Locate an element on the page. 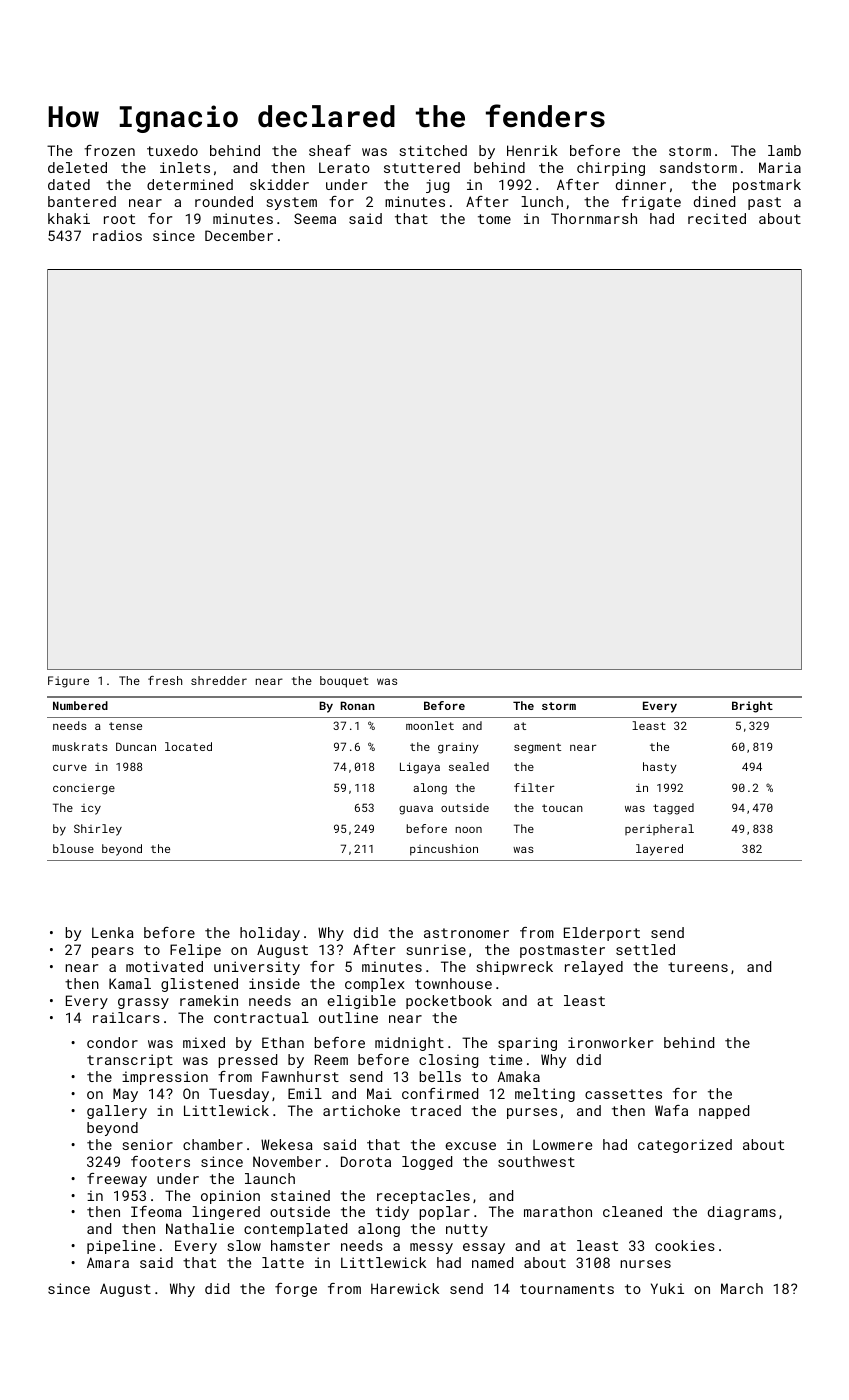 This document has height=1400, width=849. Amara is located at coordinates (108, 1262).
